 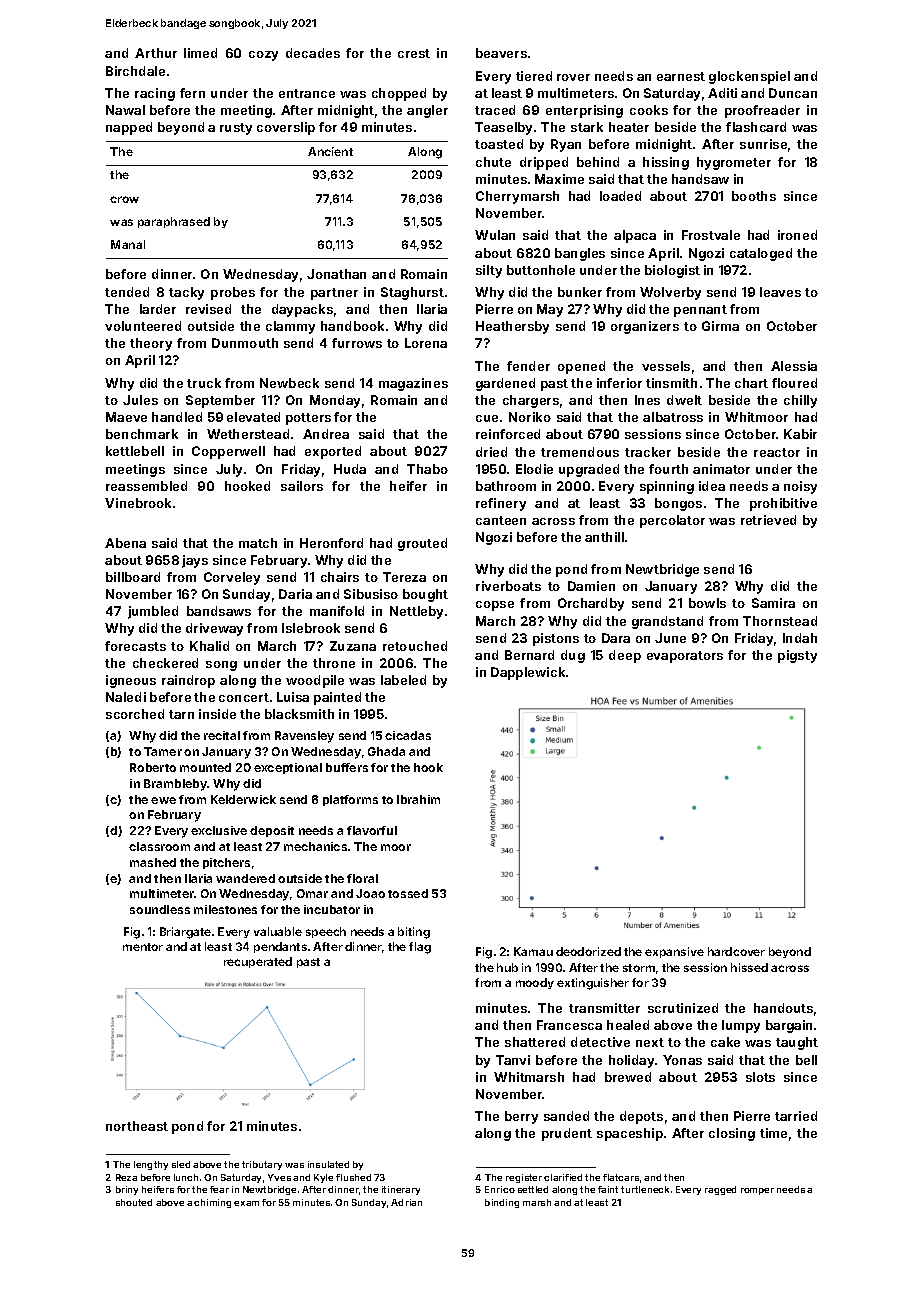 What do you see at coordinates (134, 1202) in the screenshot?
I see `shouted` at bounding box center [134, 1202].
